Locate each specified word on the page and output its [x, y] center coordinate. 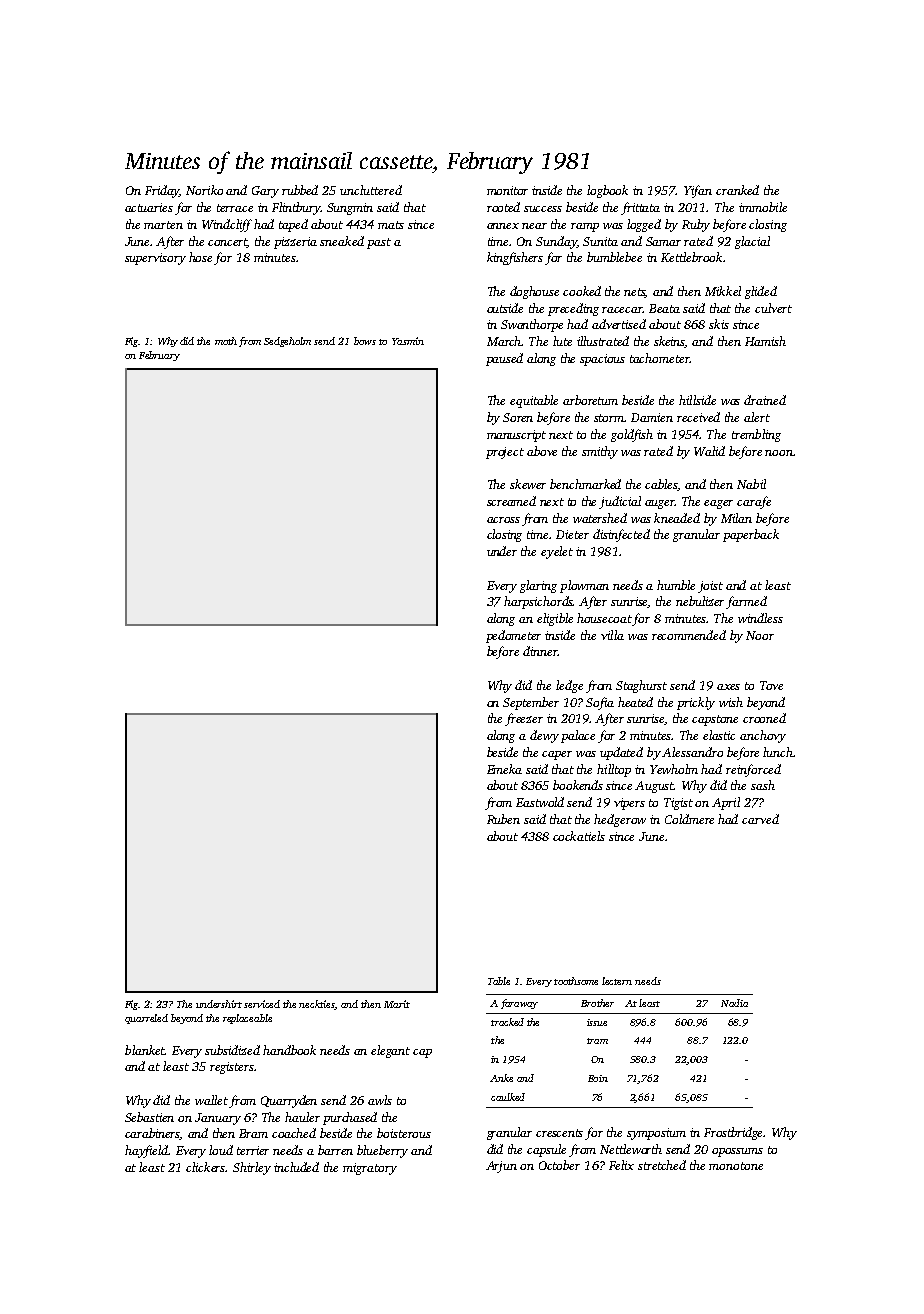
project [505, 453]
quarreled [146, 1019]
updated [621, 753]
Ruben [503, 819]
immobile [763, 207]
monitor [507, 190]
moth [226, 341]
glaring [538, 586]
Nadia [734, 1003]
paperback [751, 535]
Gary [265, 192]
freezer [524, 719]
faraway [519, 1004]
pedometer [513, 636]
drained [765, 400]
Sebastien [149, 1117]
